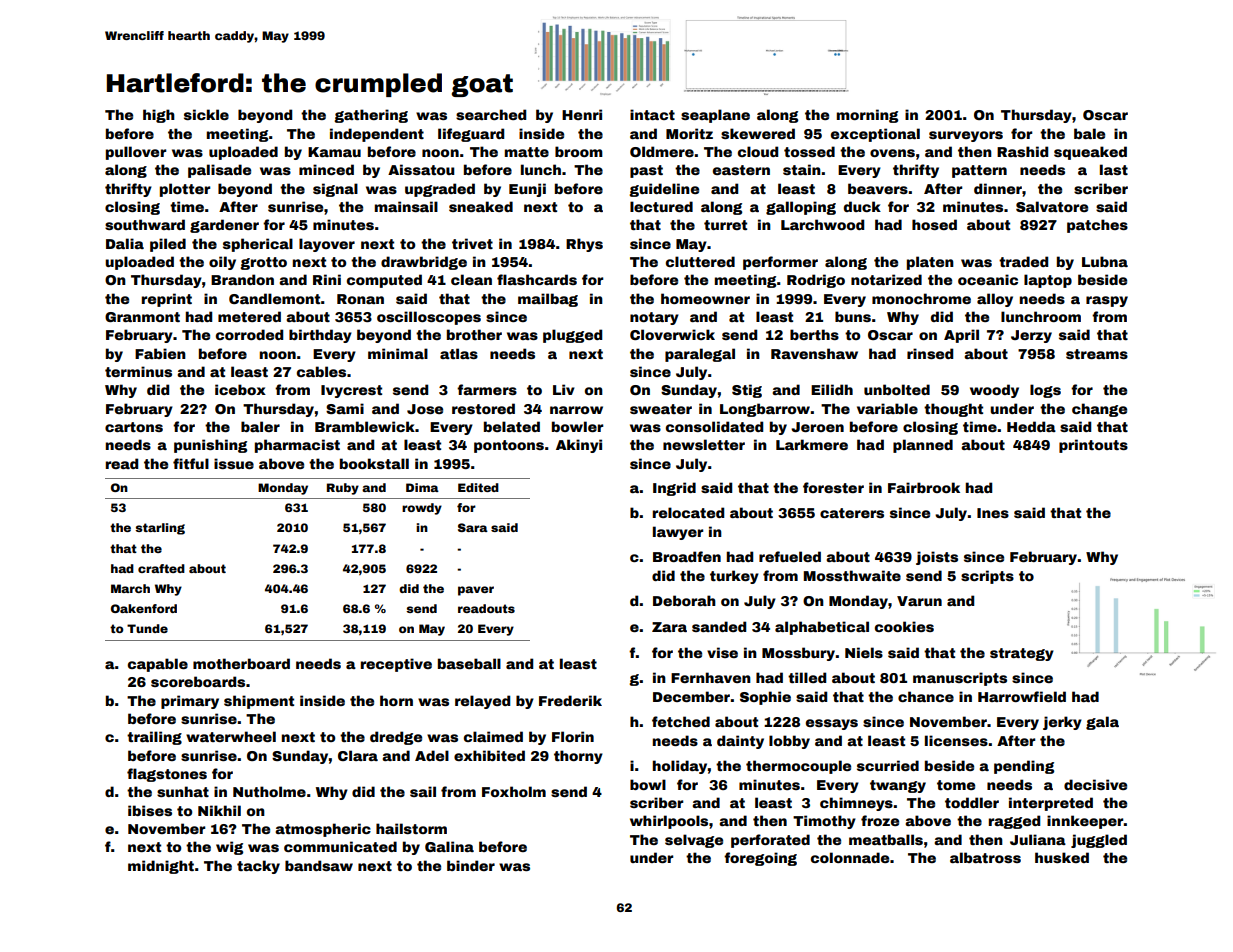  I want to click on variable, so click(887, 408).
